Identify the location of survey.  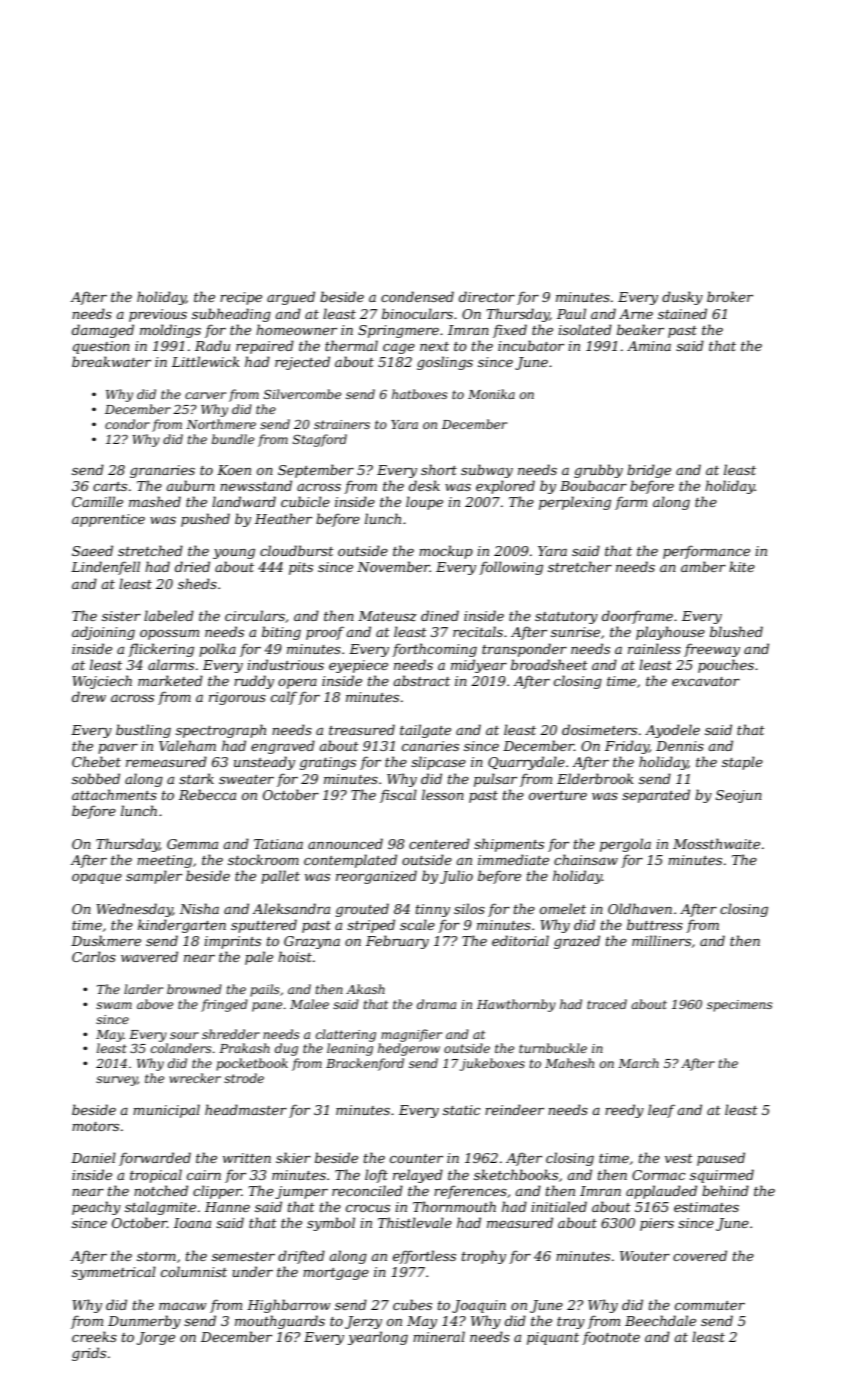
(117, 1081).
